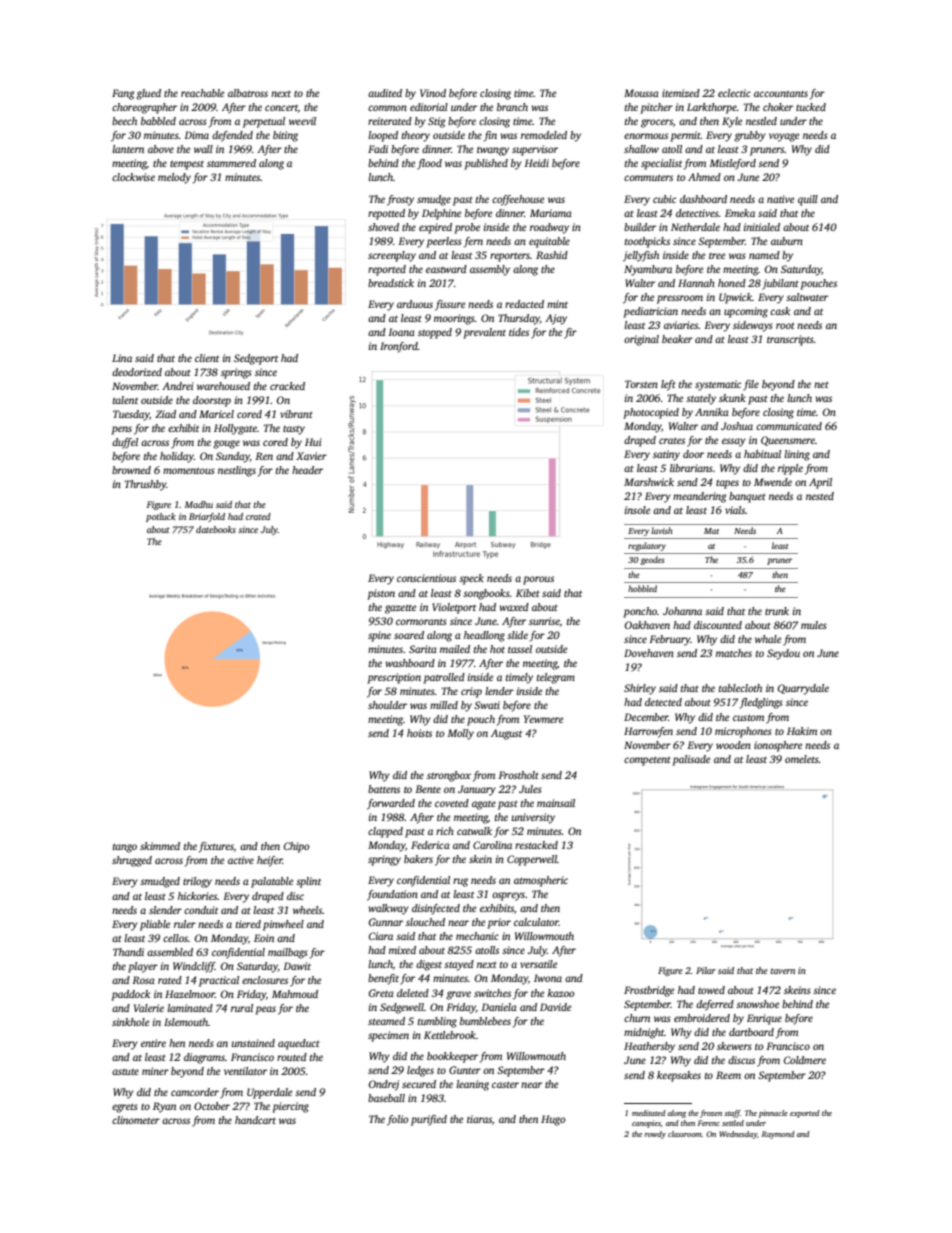  Describe the element at coordinates (207, 358) in the document. I see `client` at that location.
